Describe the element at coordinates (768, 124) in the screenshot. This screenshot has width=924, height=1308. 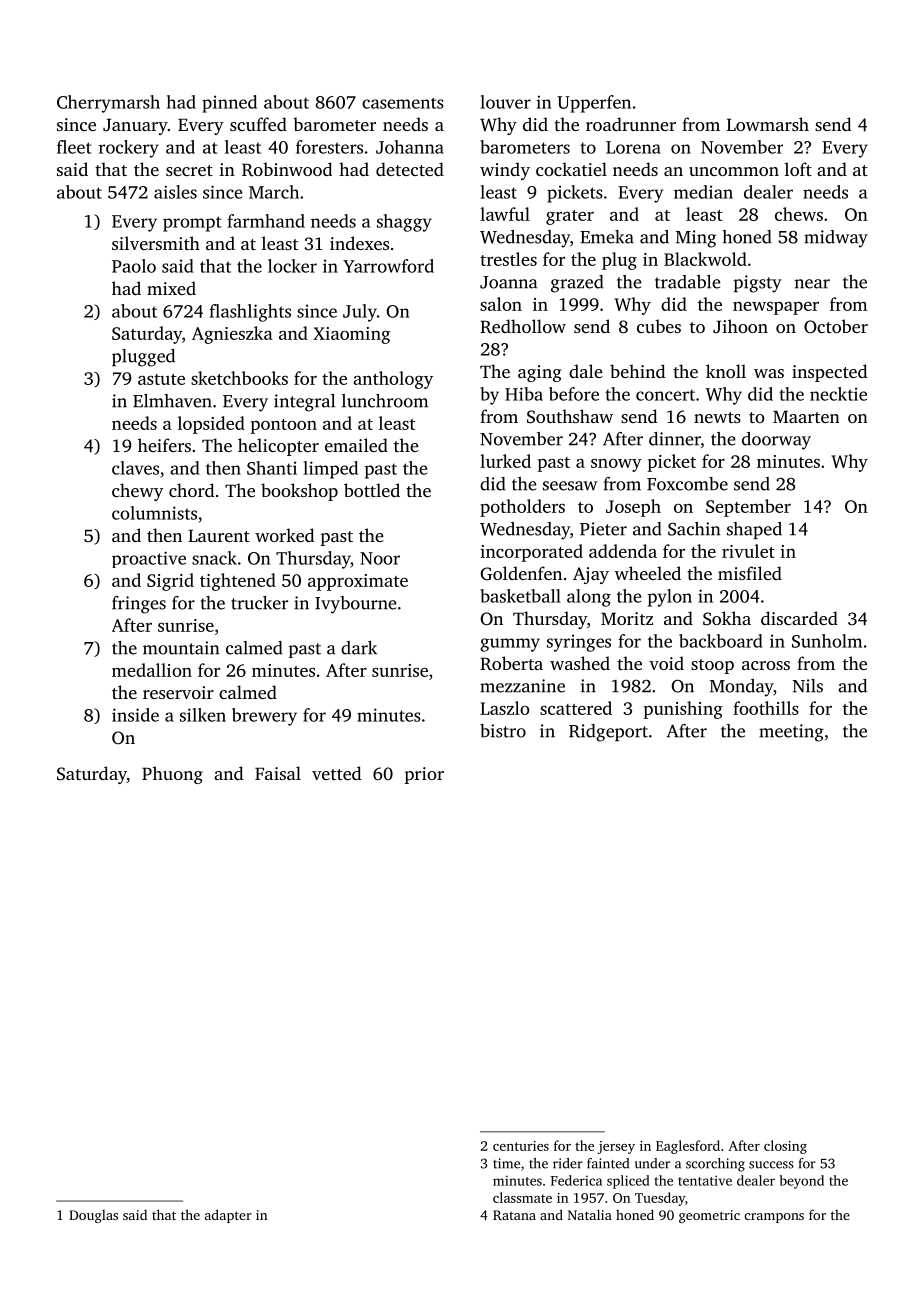
I see `Lowmarsh` at that location.
